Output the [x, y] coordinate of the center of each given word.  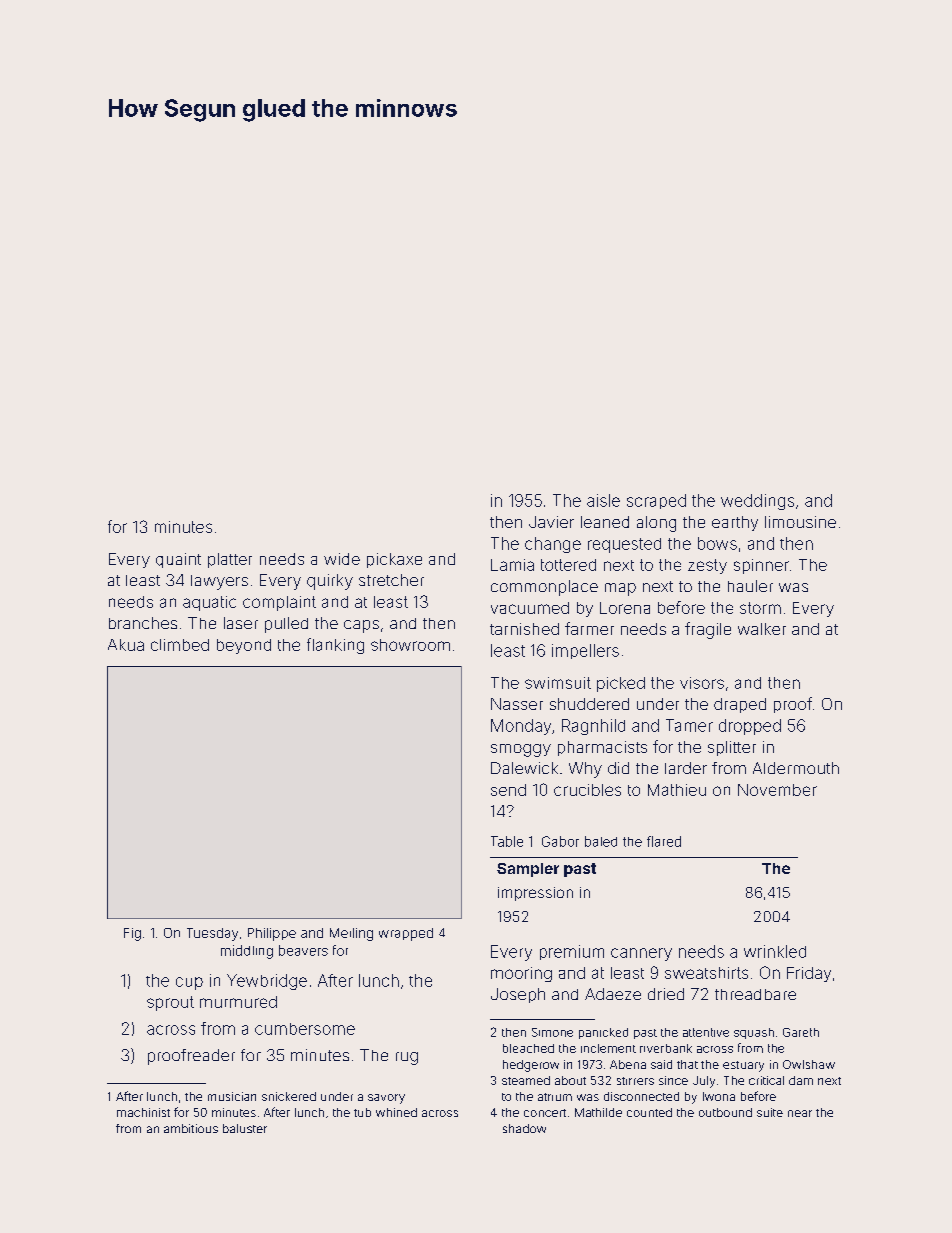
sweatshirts [706, 973]
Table [507, 841]
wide [342, 559]
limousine [800, 522]
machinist [143, 1112]
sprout [170, 1003]
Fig [132, 934]
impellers [585, 651]
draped [740, 705]
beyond [244, 646]
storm [760, 608]
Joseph [518, 995]
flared [664, 841]
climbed [180, 645]
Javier [551, 522]
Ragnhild [593, 727]
